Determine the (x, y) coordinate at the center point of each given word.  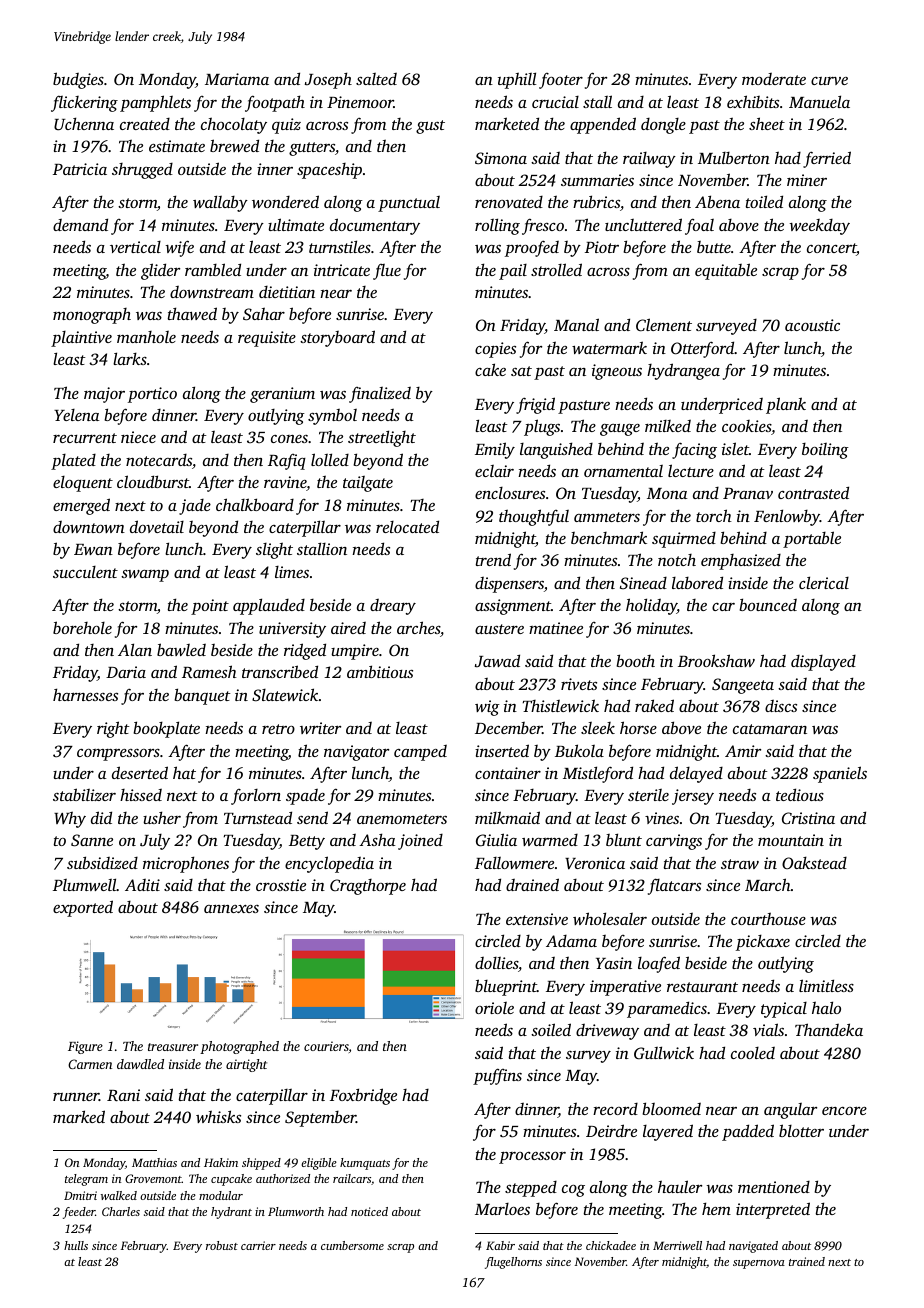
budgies (78, 80)
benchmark (609, 537)
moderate (774, 79)
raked (654, 705)
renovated (509, 202)
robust (222, 1245)
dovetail (157, 526)
